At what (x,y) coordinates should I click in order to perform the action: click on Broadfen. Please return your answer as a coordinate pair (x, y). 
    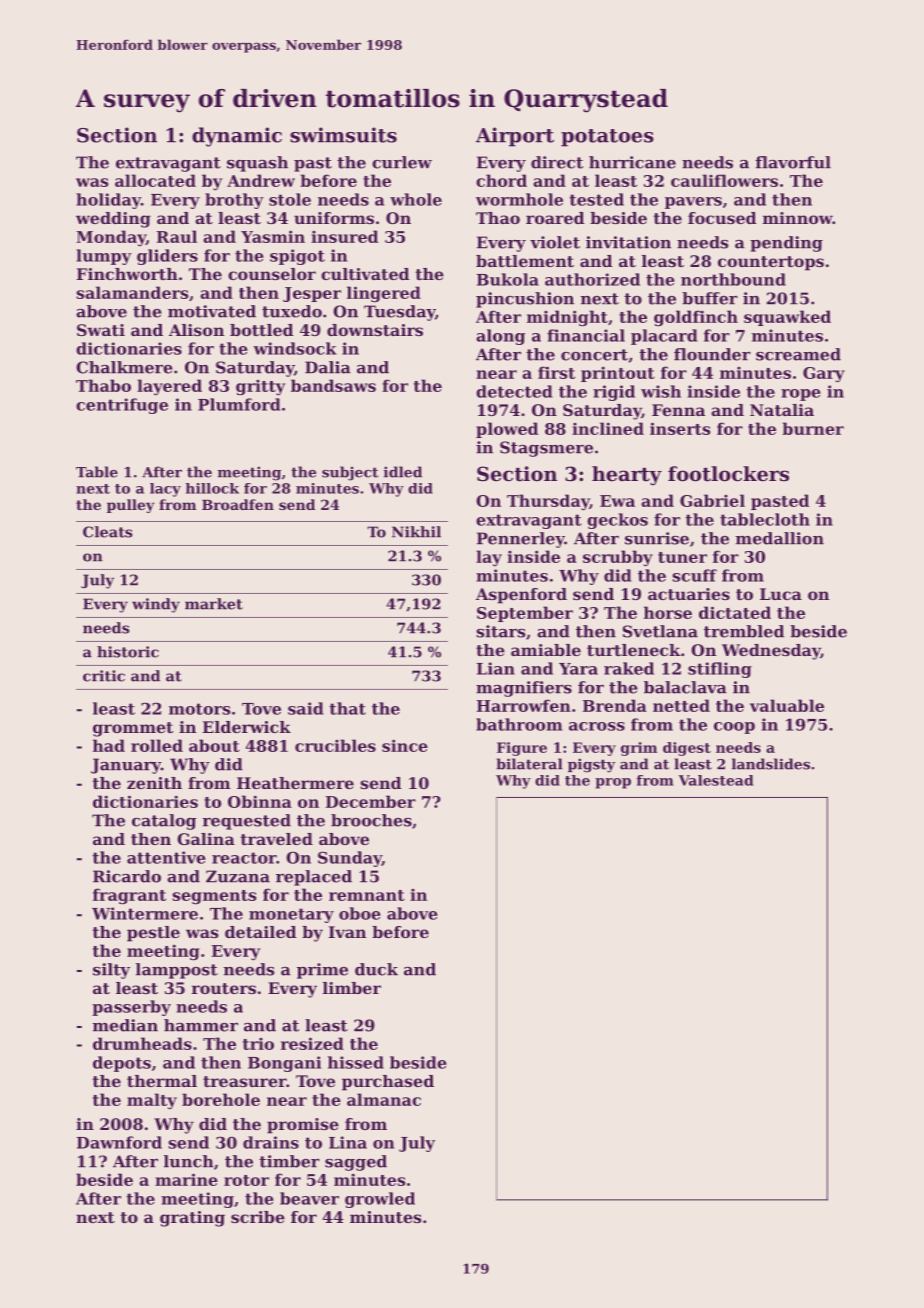
    Looking at the image, I should click on (238, 504).
